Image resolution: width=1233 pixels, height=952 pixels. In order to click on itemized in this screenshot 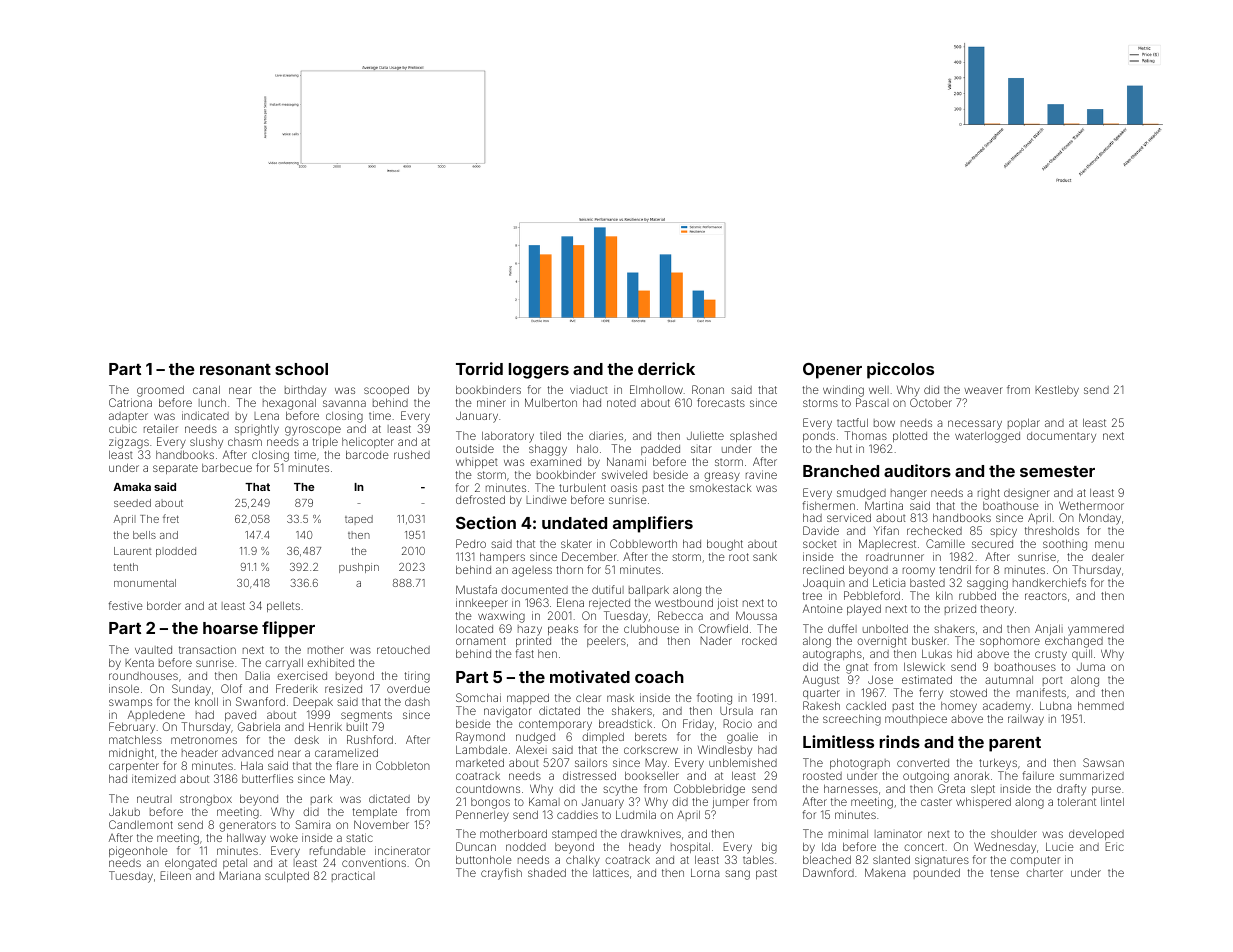, I will do `click(154, 778)`.
